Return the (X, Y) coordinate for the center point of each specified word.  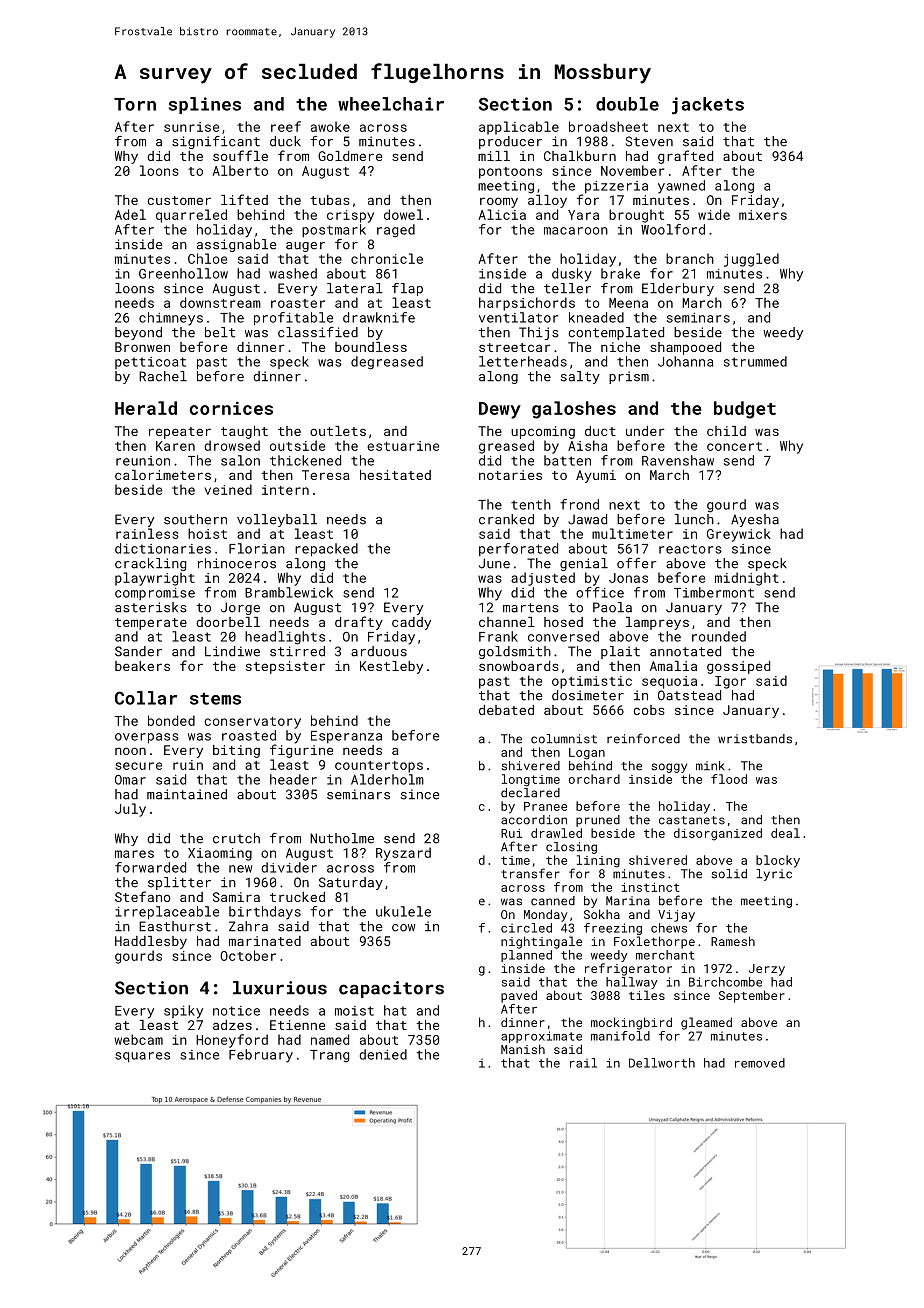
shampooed (685, 348)
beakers (142, 666)
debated (506, 710)
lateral (355, 288)
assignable (236, 245)
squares (142, 1057)
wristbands (755, 739)
